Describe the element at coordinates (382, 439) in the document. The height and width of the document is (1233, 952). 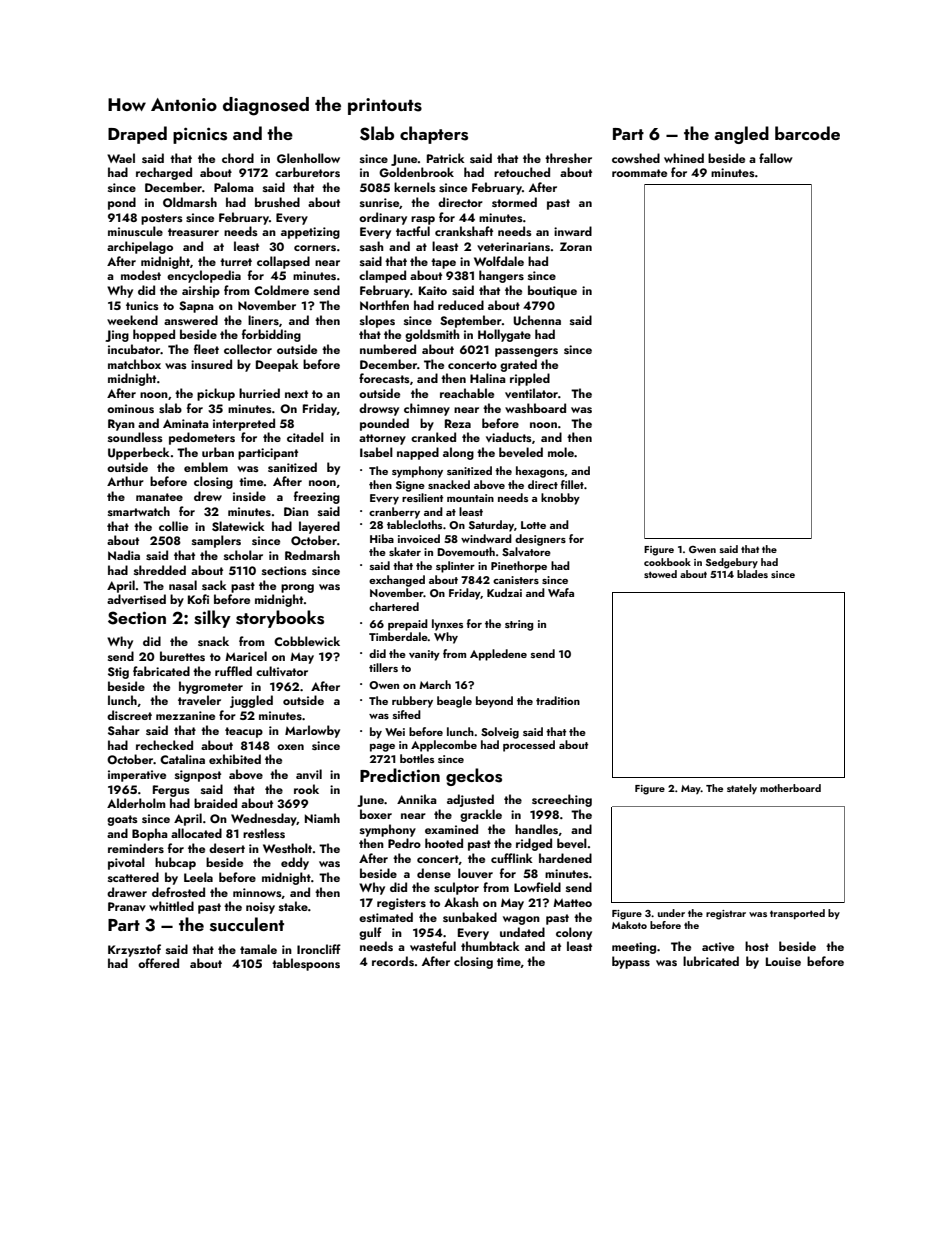
I see `attorney` at that location.
